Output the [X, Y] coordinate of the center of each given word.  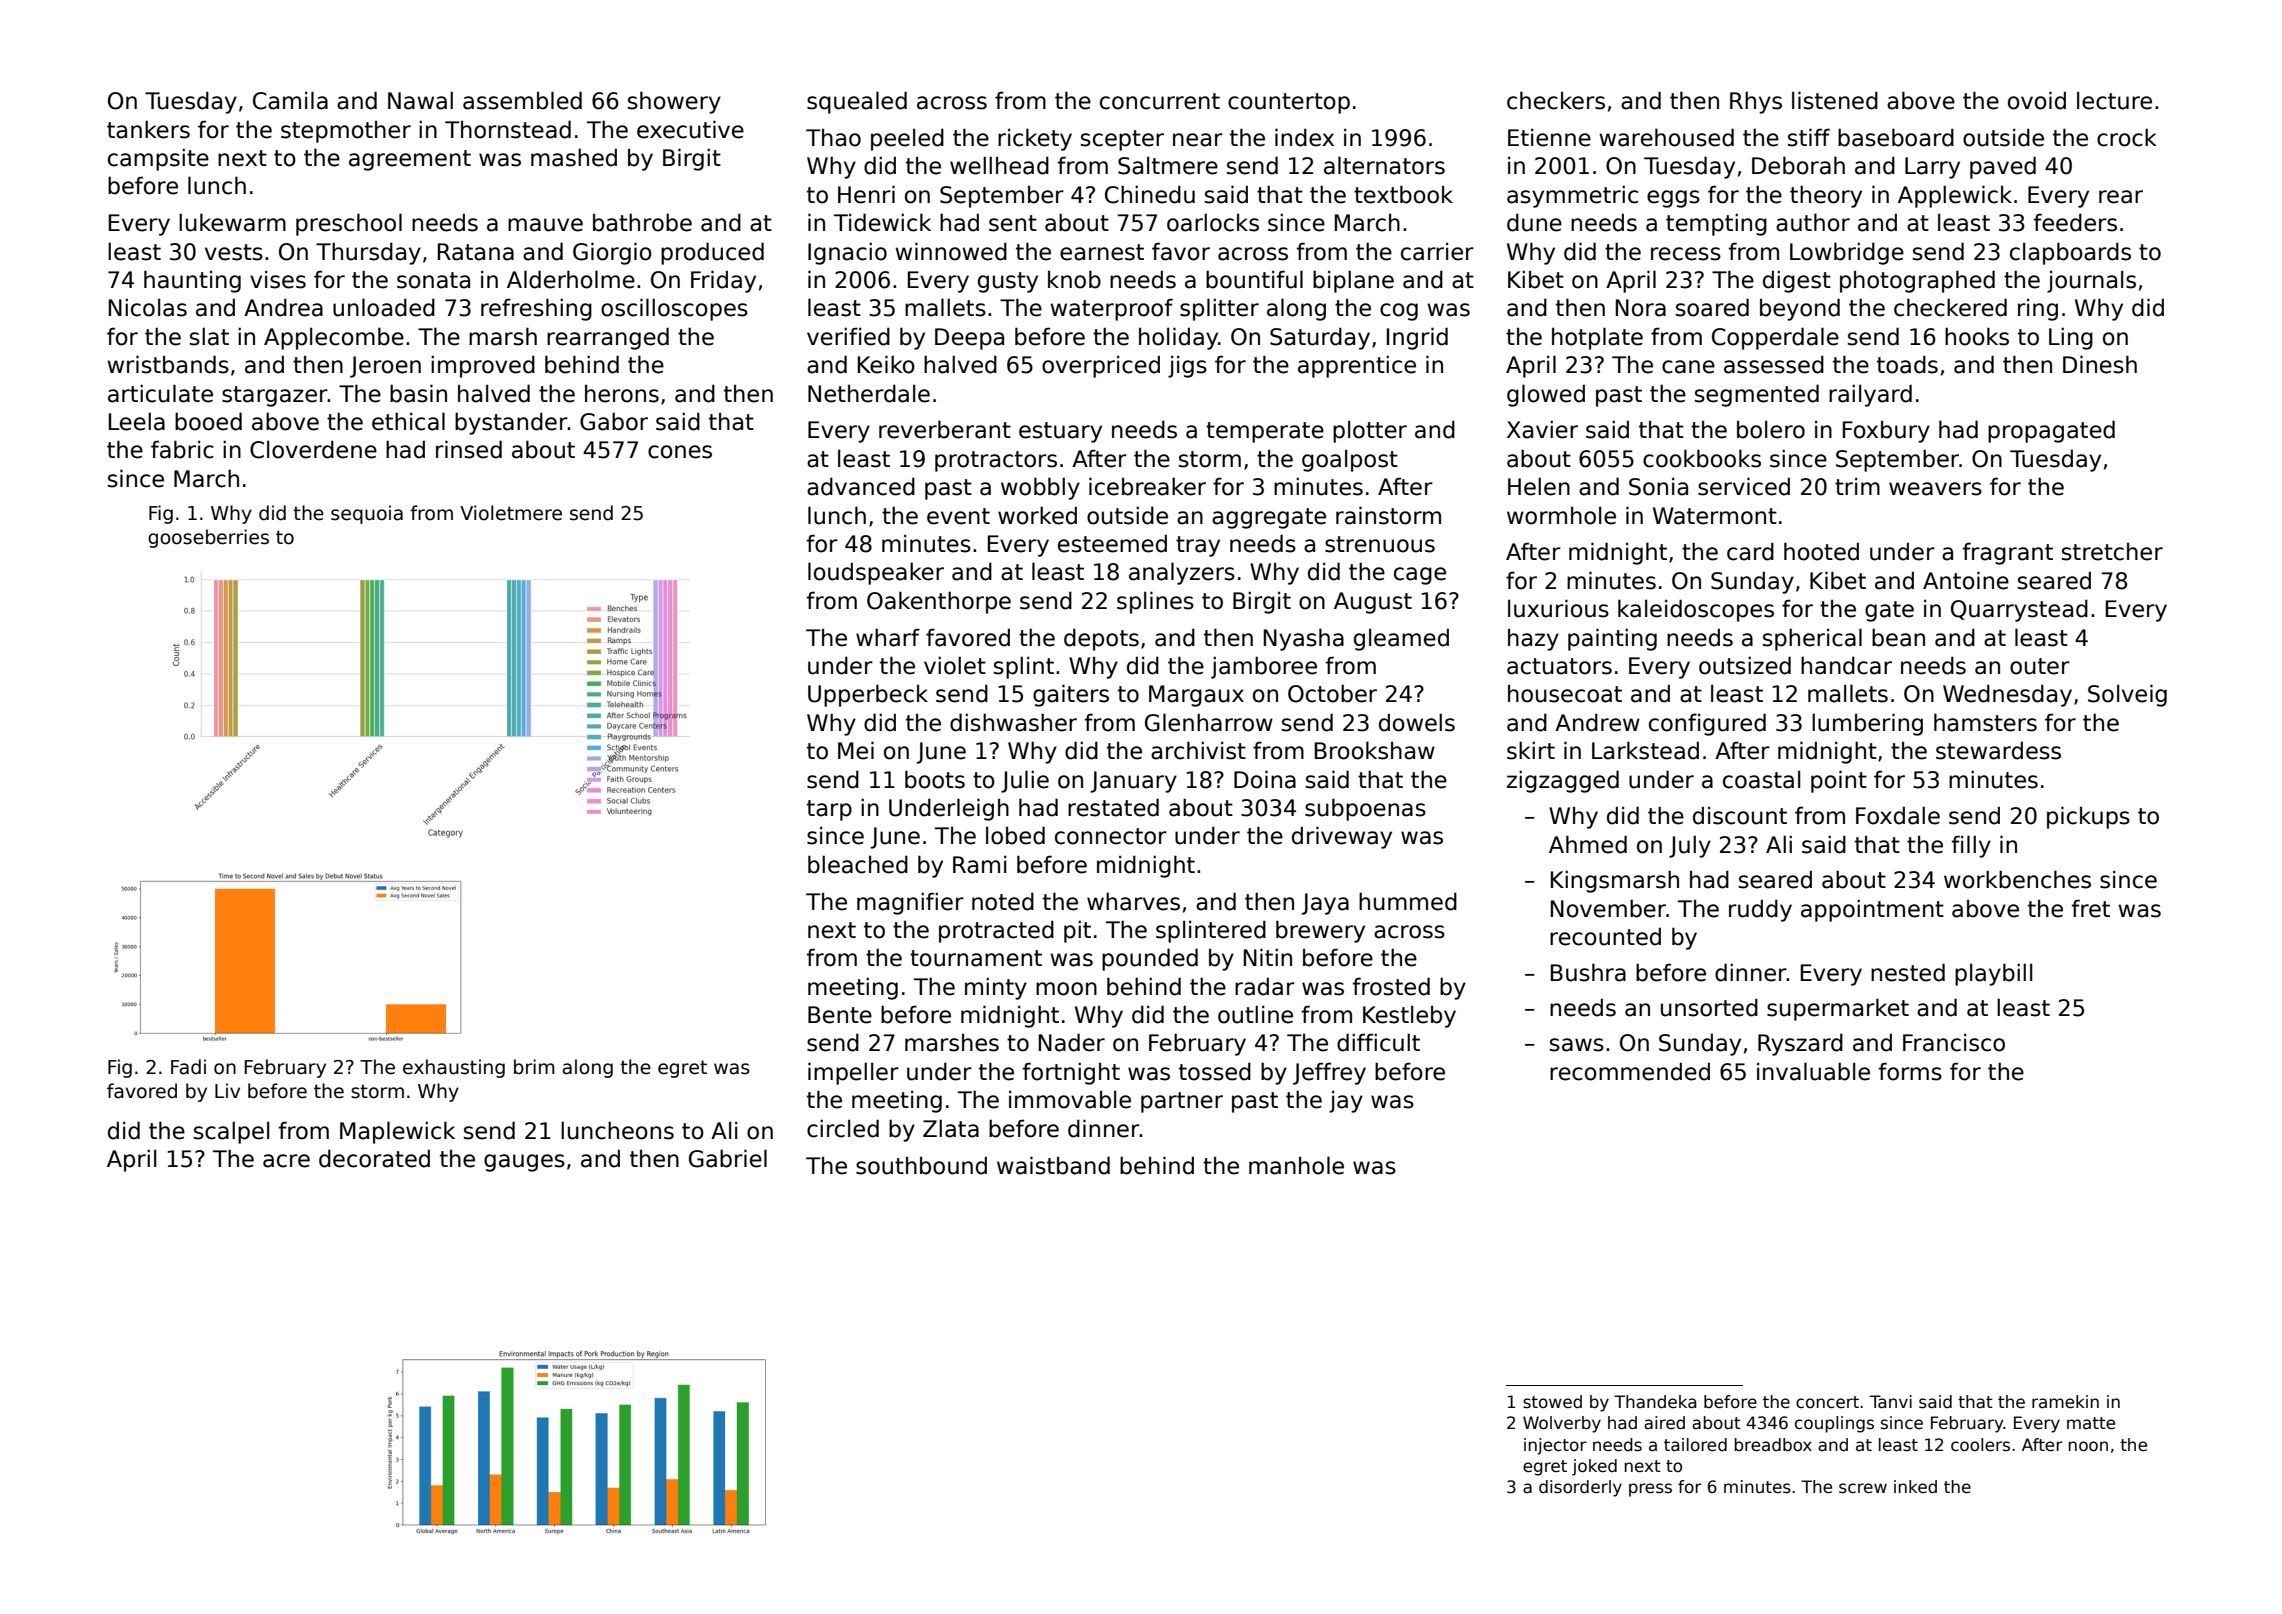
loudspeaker [876, 573]
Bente [840, 1015]
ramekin [2065, 1402]
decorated [374, 1158]
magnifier [910, 903]
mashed [574, 157]
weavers [1935, 489]
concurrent [1160, 101]
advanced [861, 486]
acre [286, 1161]
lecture [2114, 100]
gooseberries [208, 538]
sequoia [367, 514]
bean [1898, 637]
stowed [1552, 1402]
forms [1910, 1071]
